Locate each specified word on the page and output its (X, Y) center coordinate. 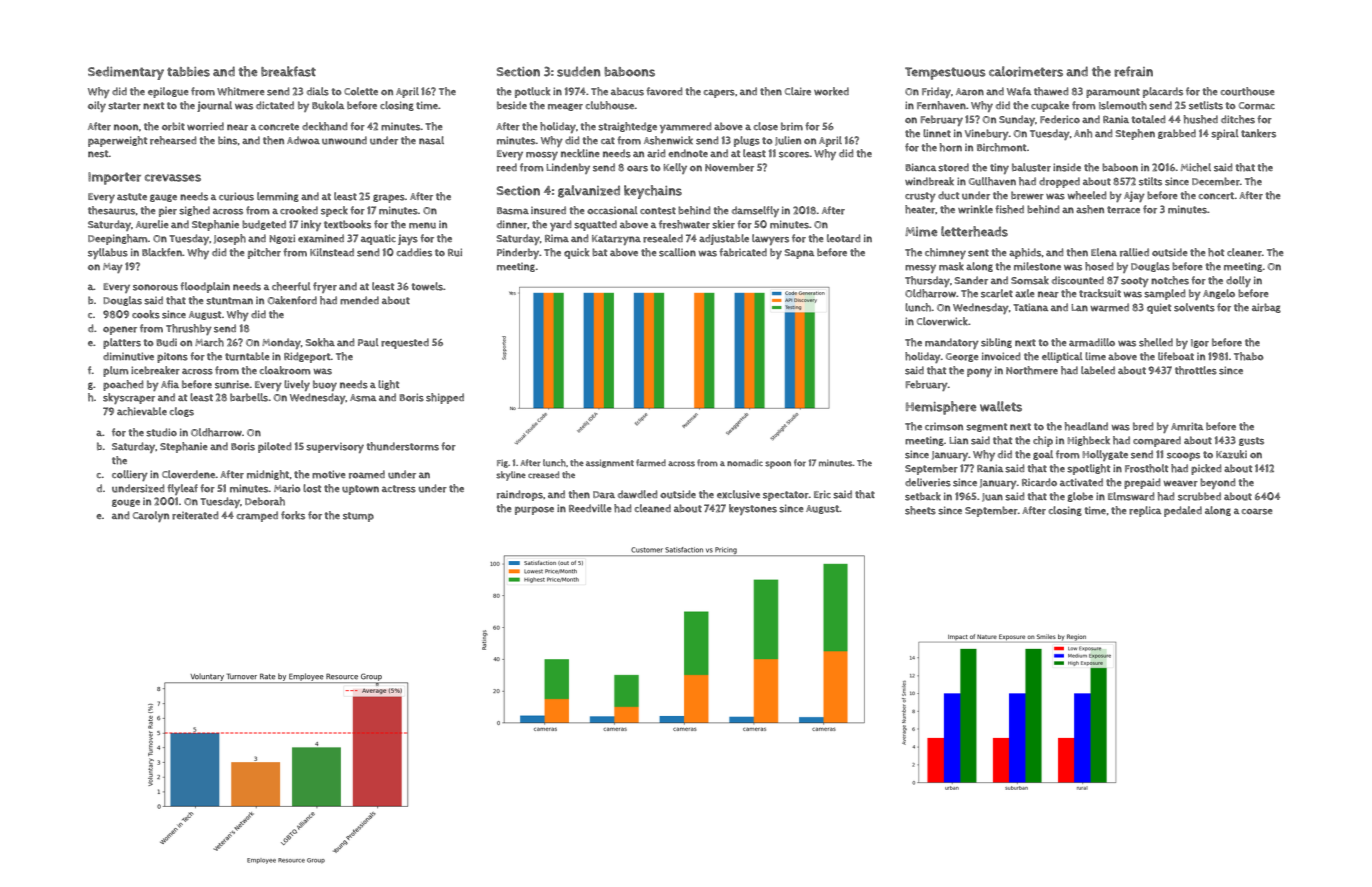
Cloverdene (189, 474)
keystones (753, 509)
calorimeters (1026, 71)
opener (120, 330)
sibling (996, 343)
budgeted (264, 225)
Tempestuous (945, 73)
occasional (612, 210)
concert (1216, 196)
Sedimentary (126, 73)
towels (427, 286)
